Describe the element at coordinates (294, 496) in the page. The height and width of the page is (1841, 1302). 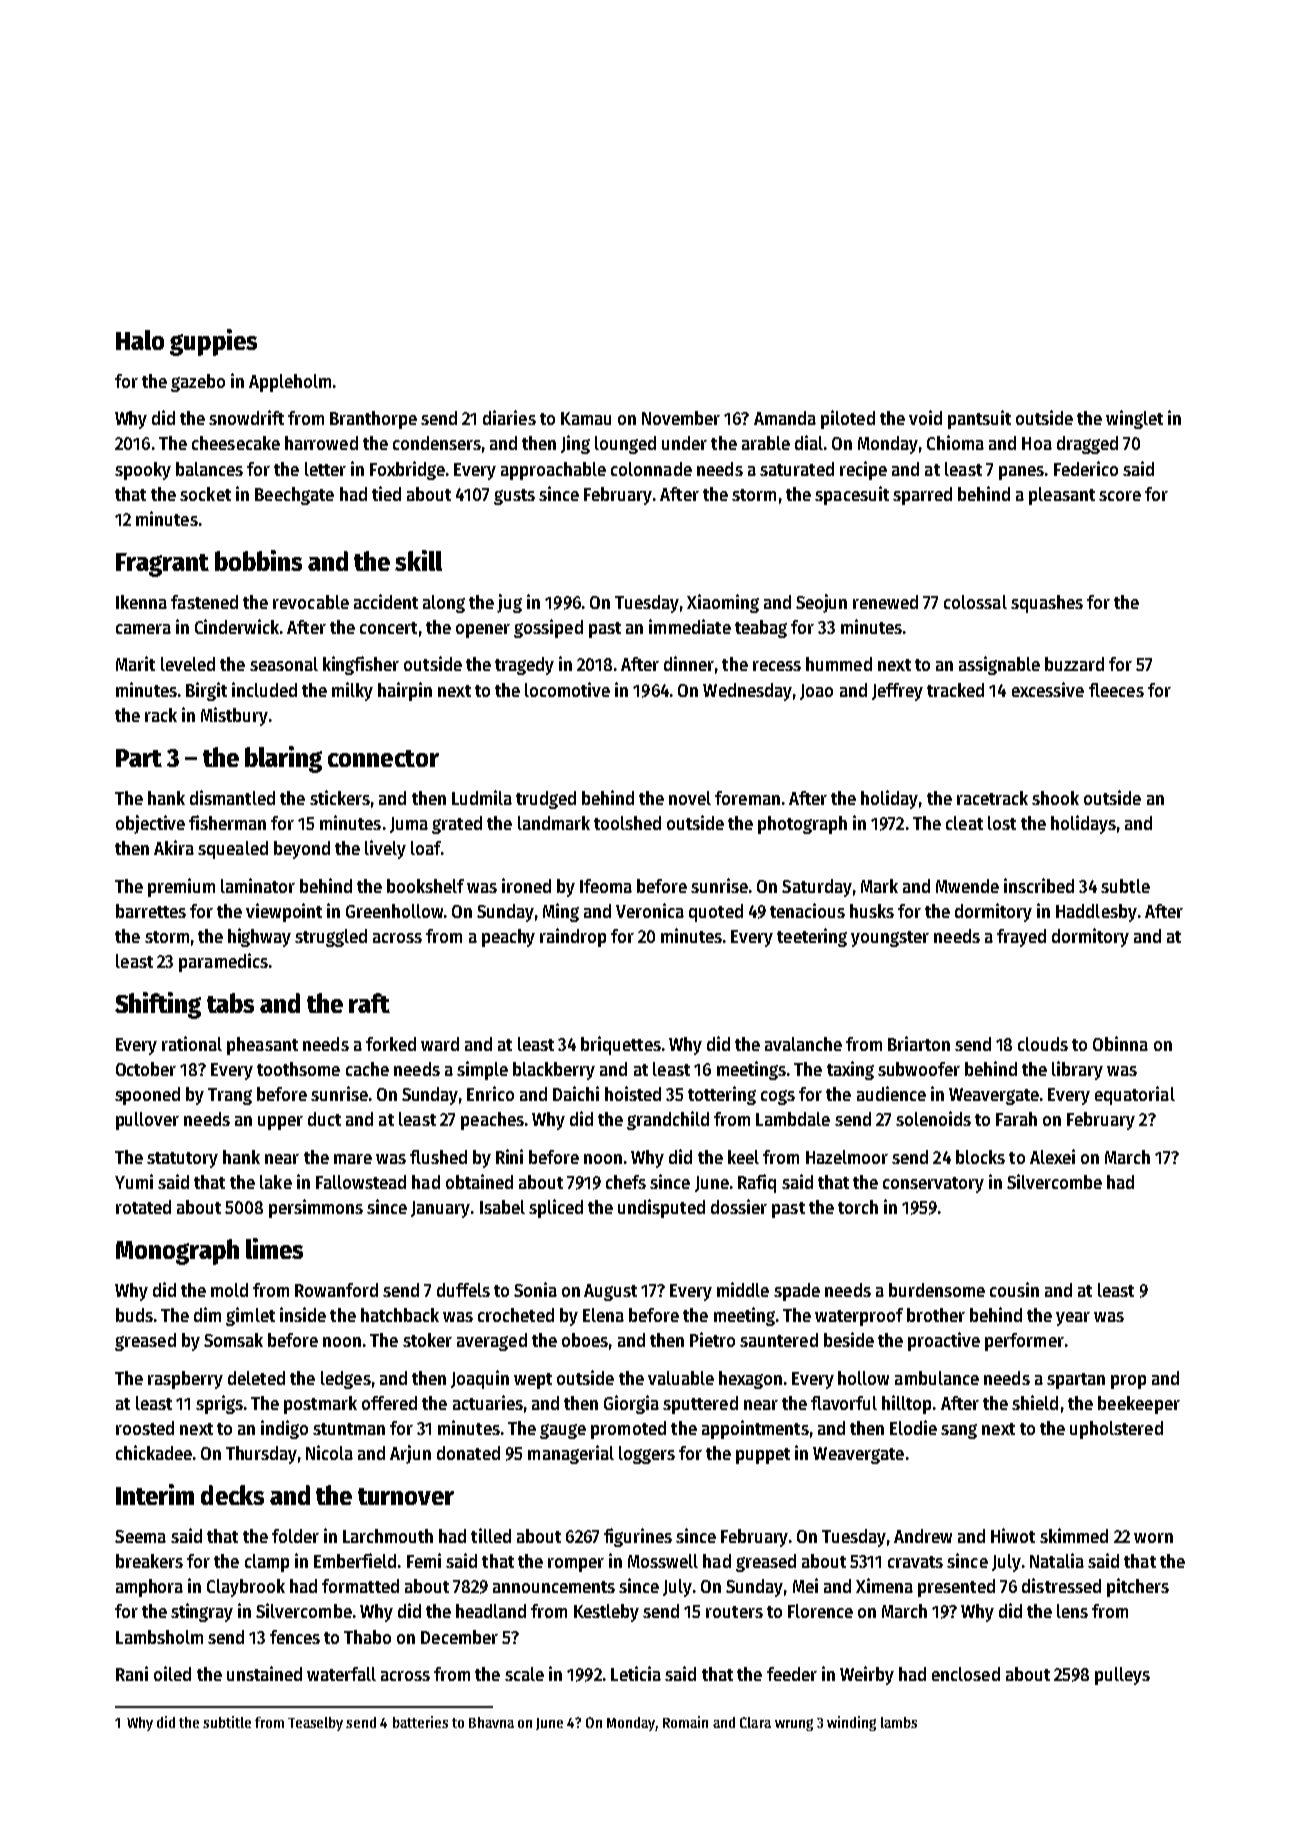
I see `Beechgate` at that location.
